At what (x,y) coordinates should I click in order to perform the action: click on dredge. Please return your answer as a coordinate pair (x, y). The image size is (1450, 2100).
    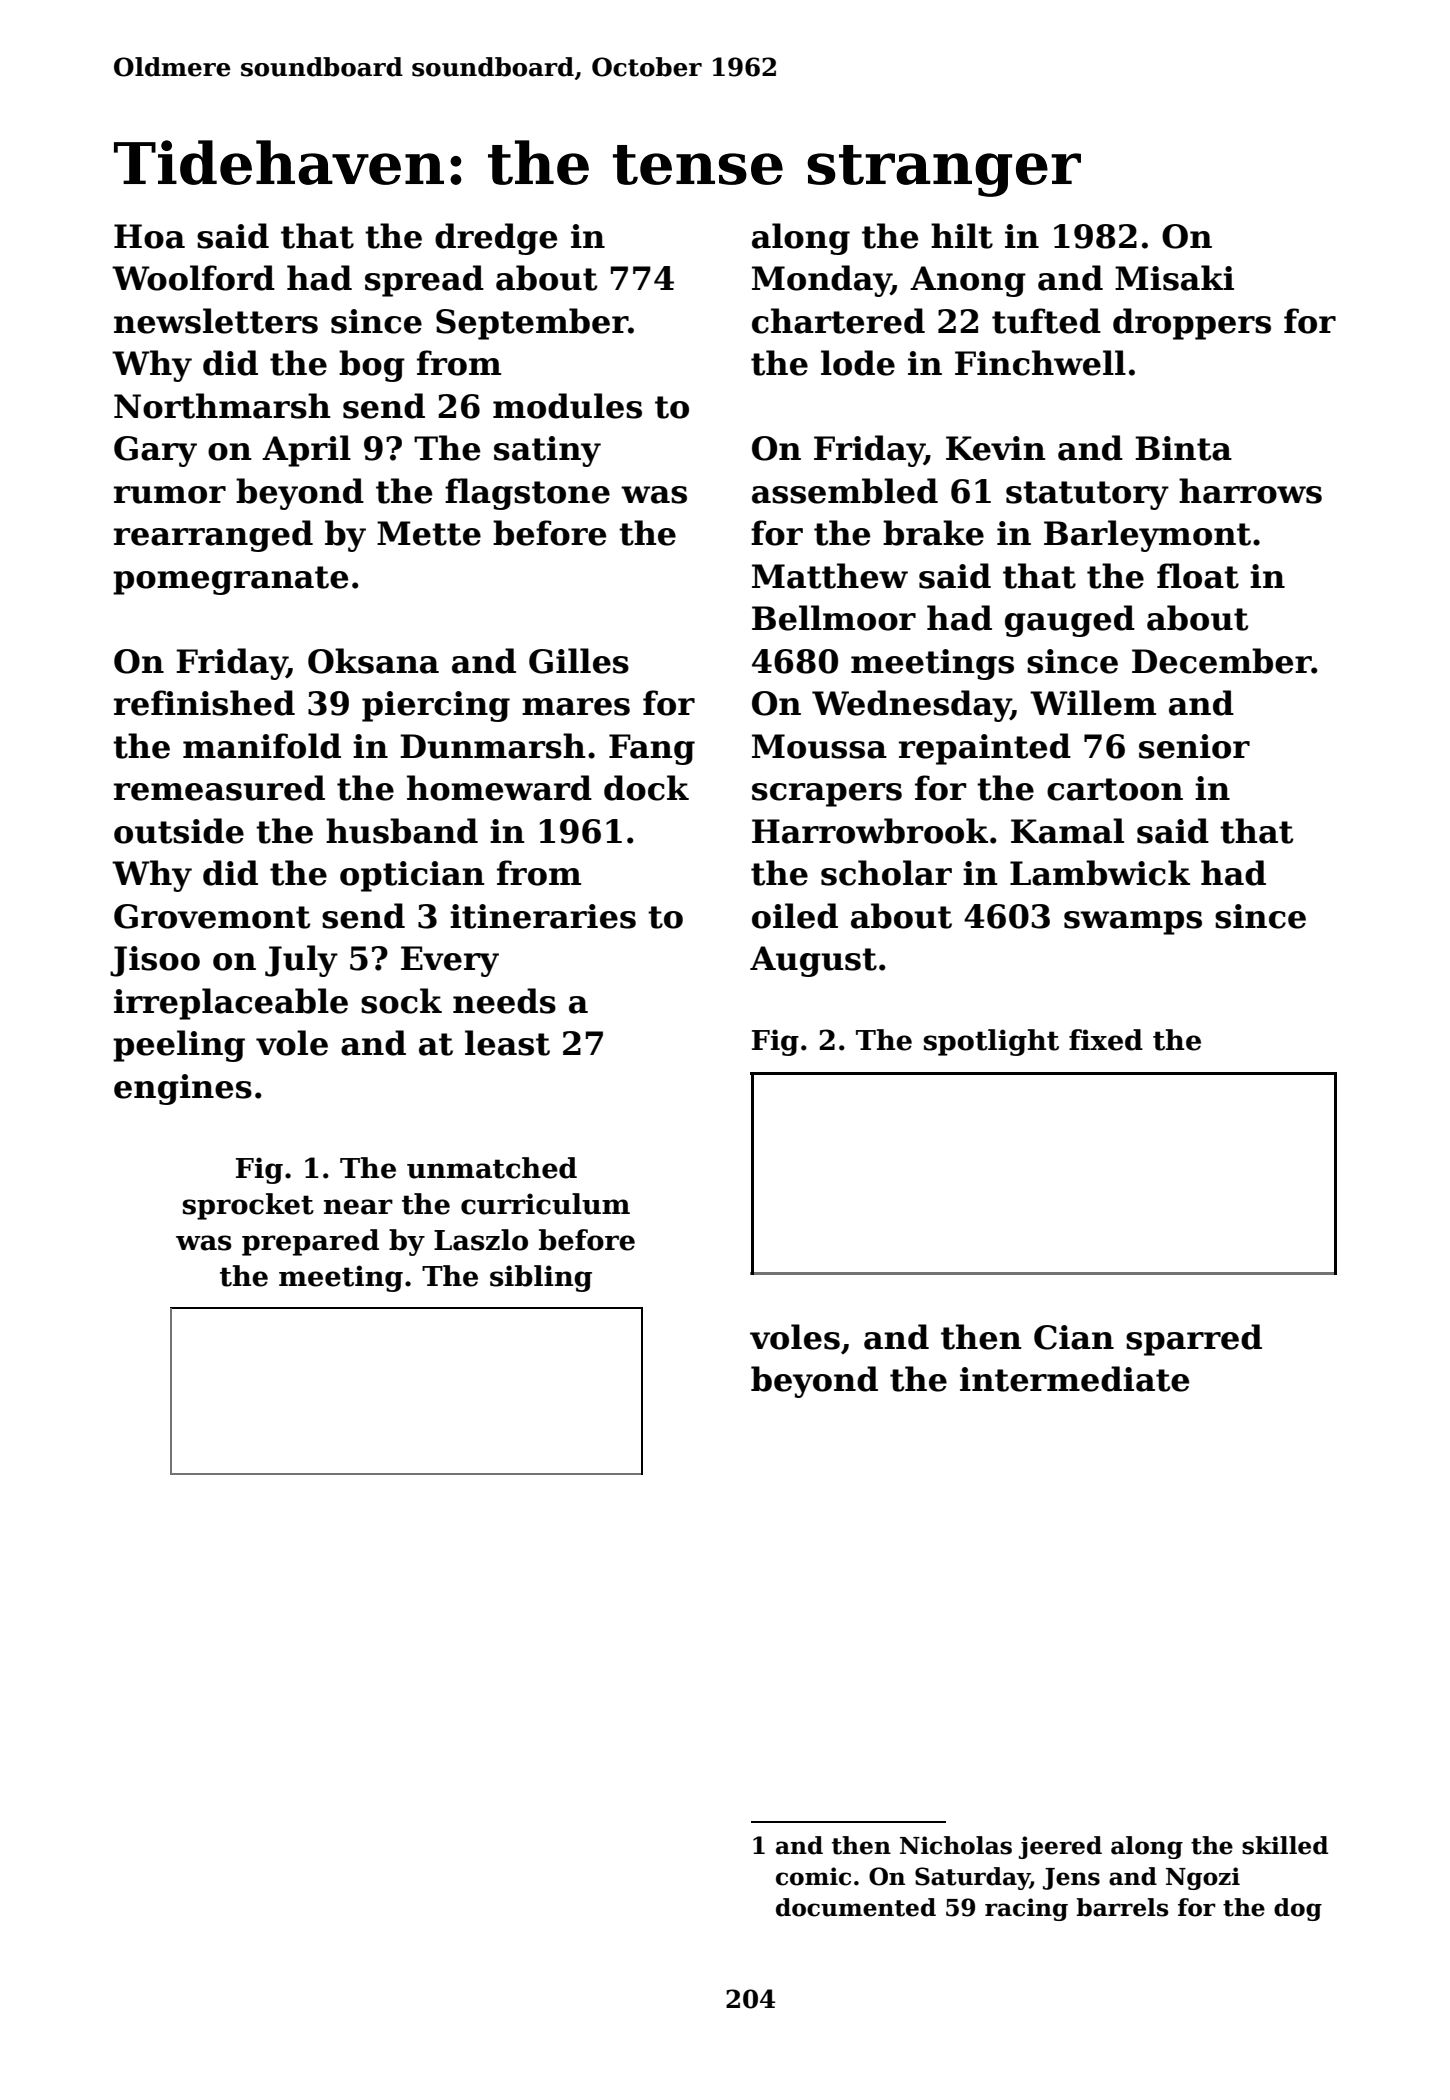
    Looking at the image, I should click on (496, 239).
